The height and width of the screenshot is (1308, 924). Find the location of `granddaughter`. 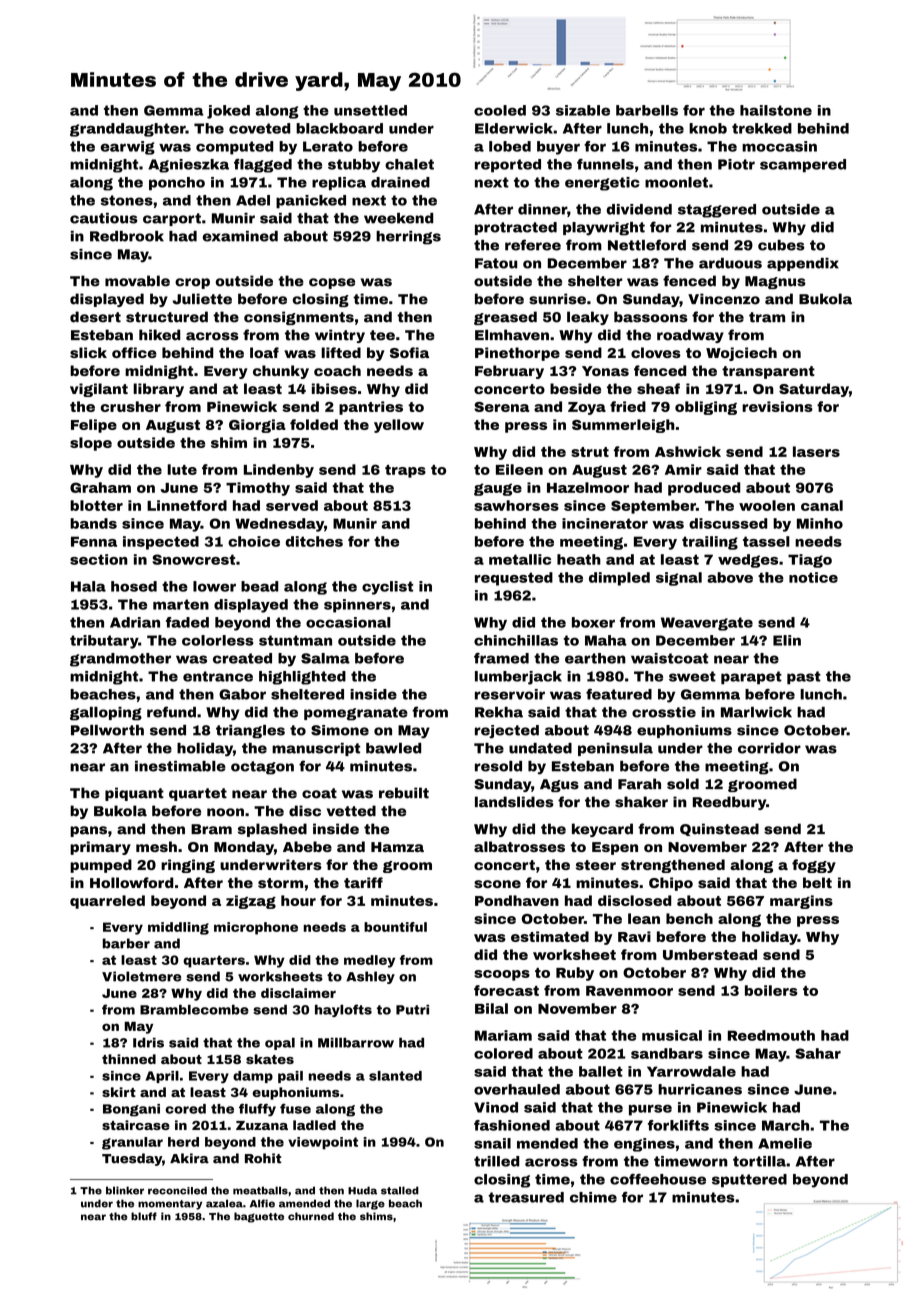

granddaughter is located at coordinates (128, 130).
